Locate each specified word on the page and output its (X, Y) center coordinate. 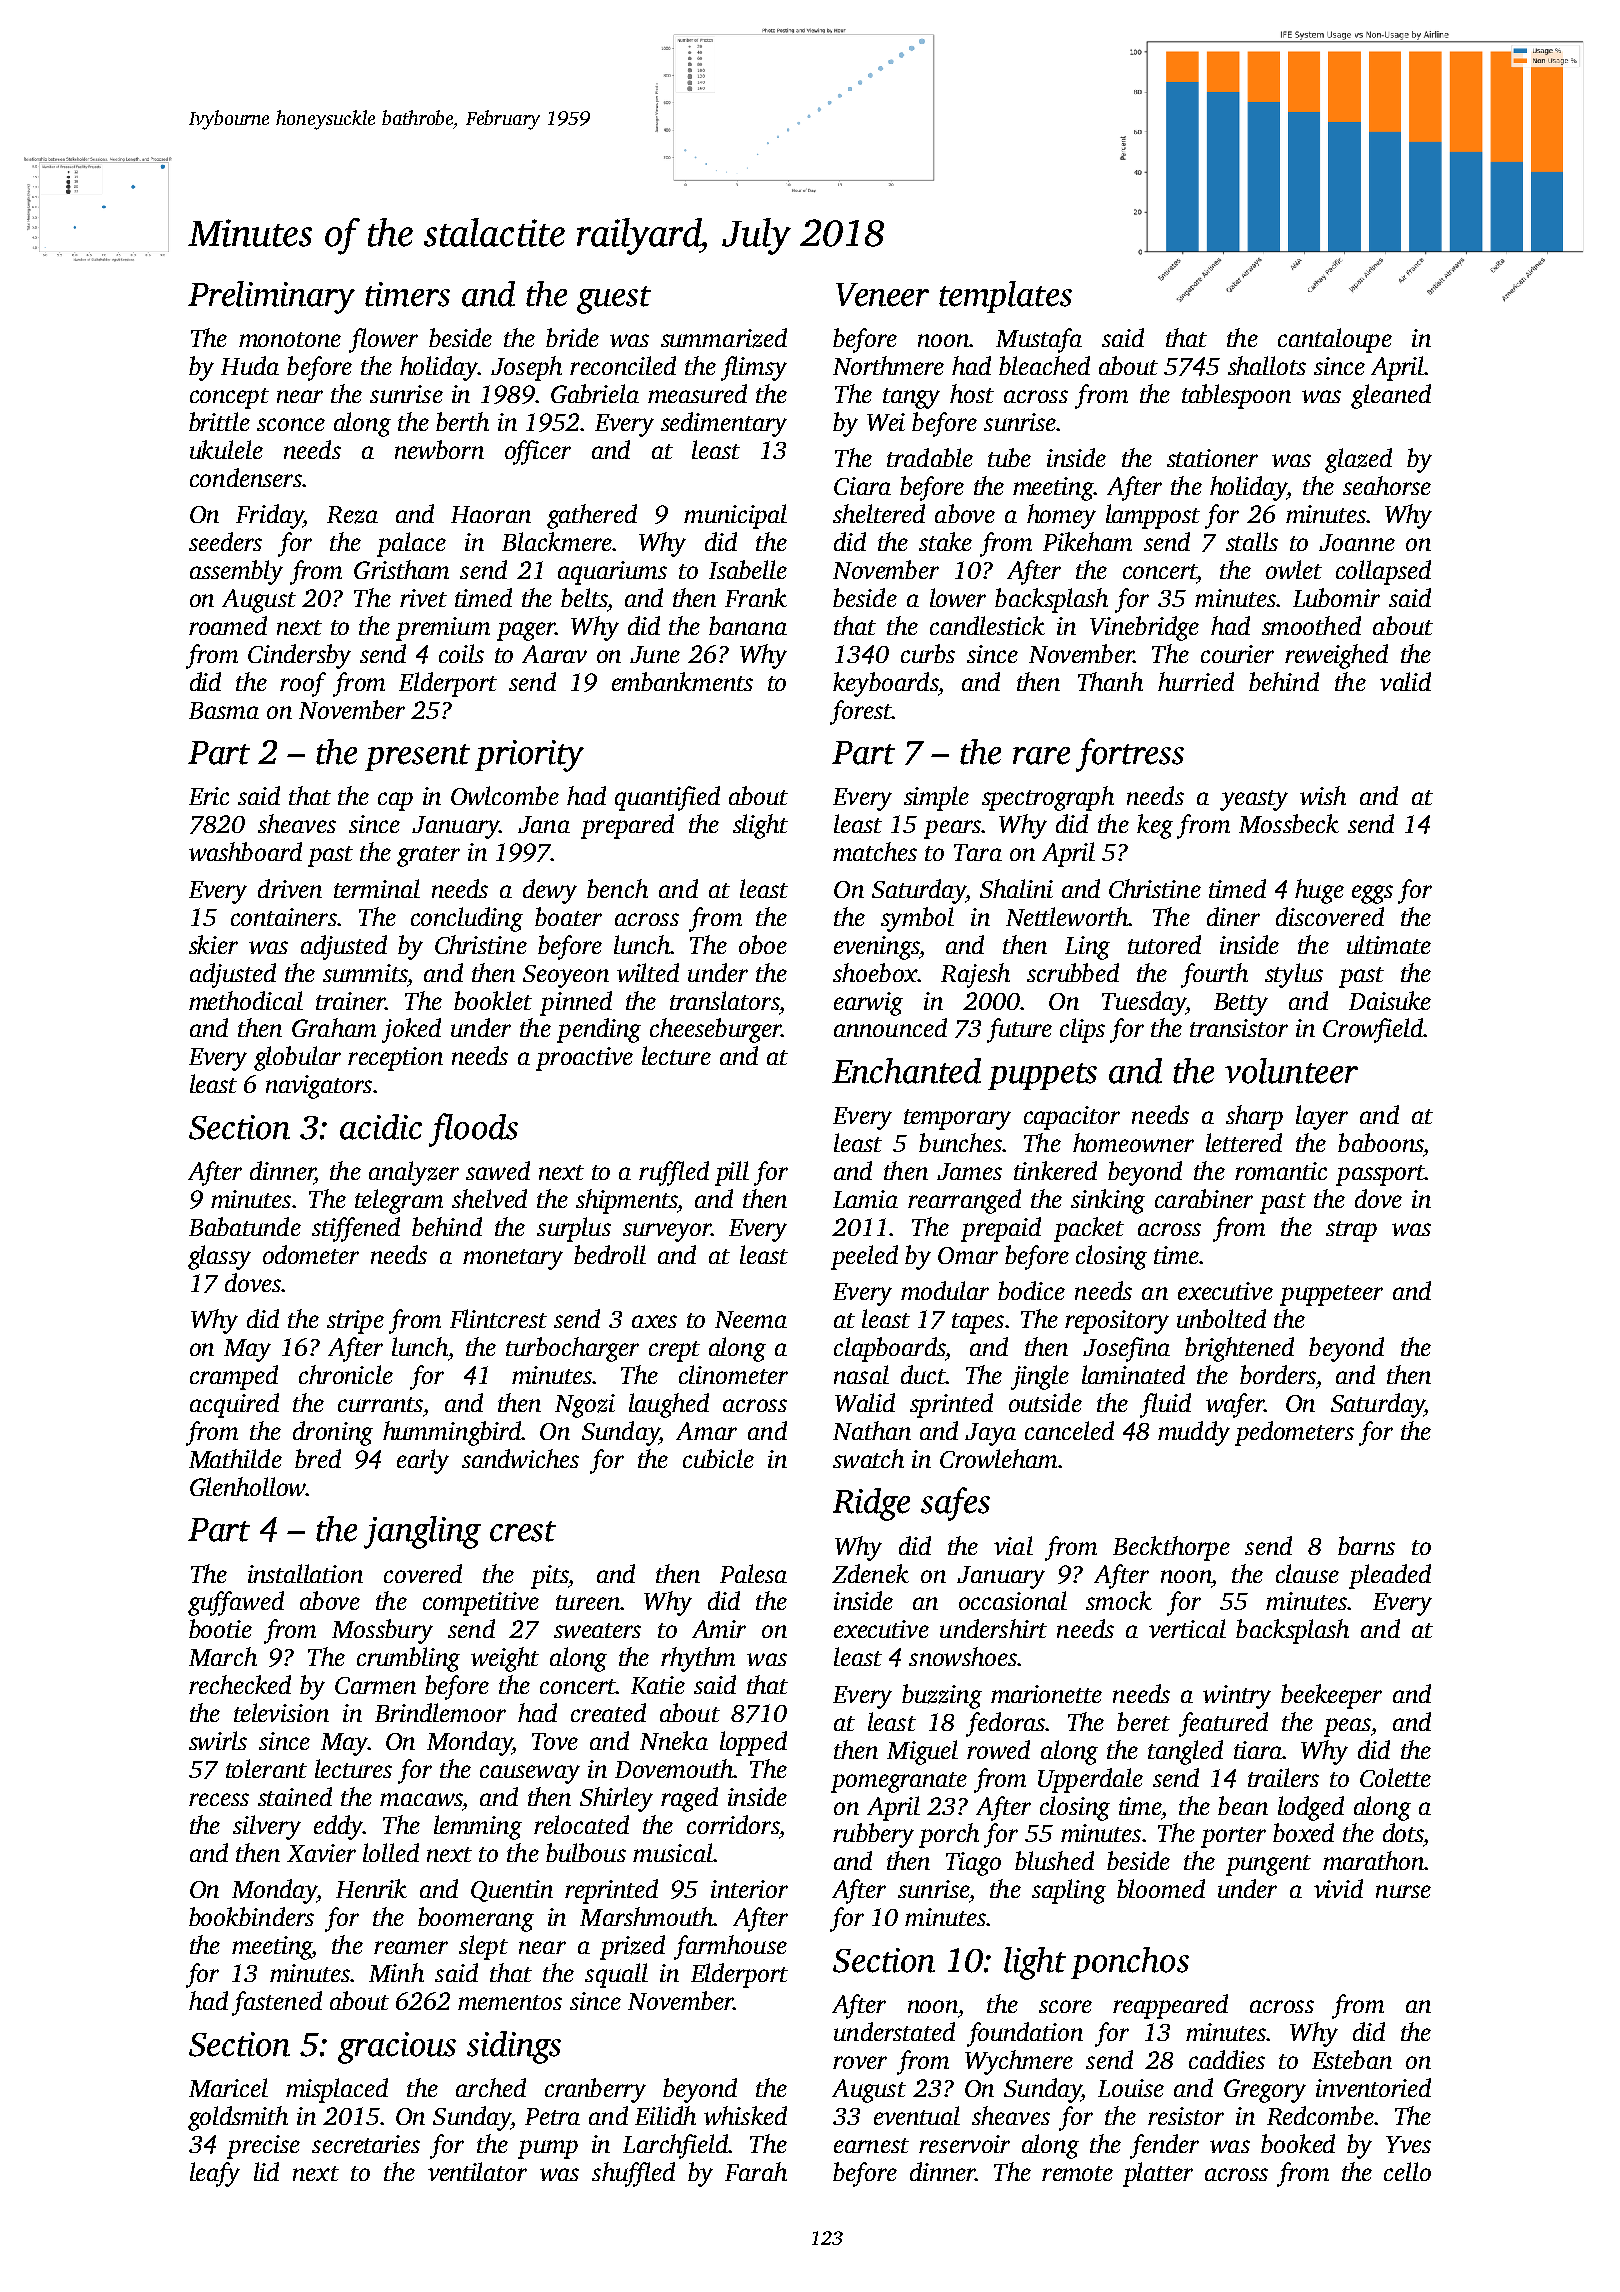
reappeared (1170, 2006)
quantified (667, 798)
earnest (871, 2145)
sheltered (879, 513)
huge (1319, 891)
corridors (733, 1824)
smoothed (1311, 625)
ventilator (477, 2171)
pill (732, 1173)
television (281, 1712)
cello (1407, 2171)
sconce (291, 424)
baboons (1380, 1142)
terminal (377, 888)
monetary (513, 1259)
